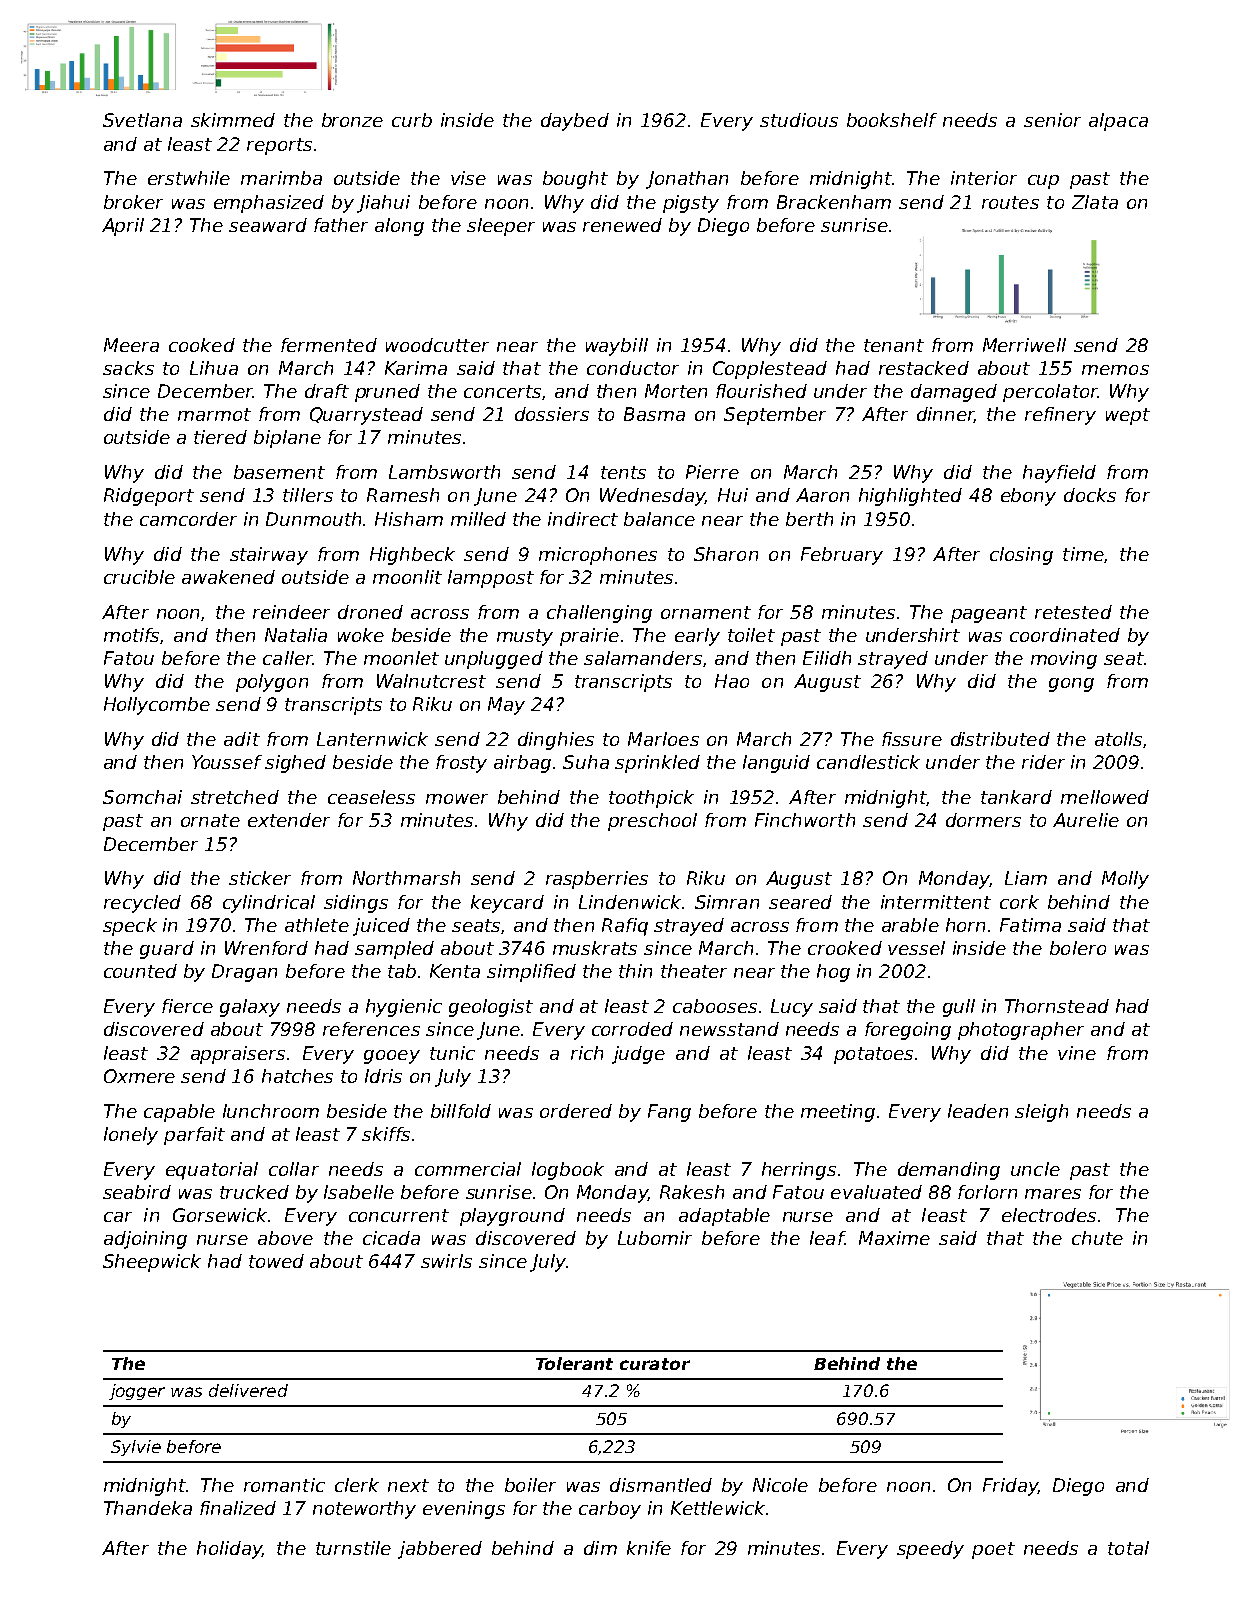 The width and height of the document is (1252, 1621). Describe the element at coordinates (574, 1363) in the document. I see `Tolerant` at that location.
